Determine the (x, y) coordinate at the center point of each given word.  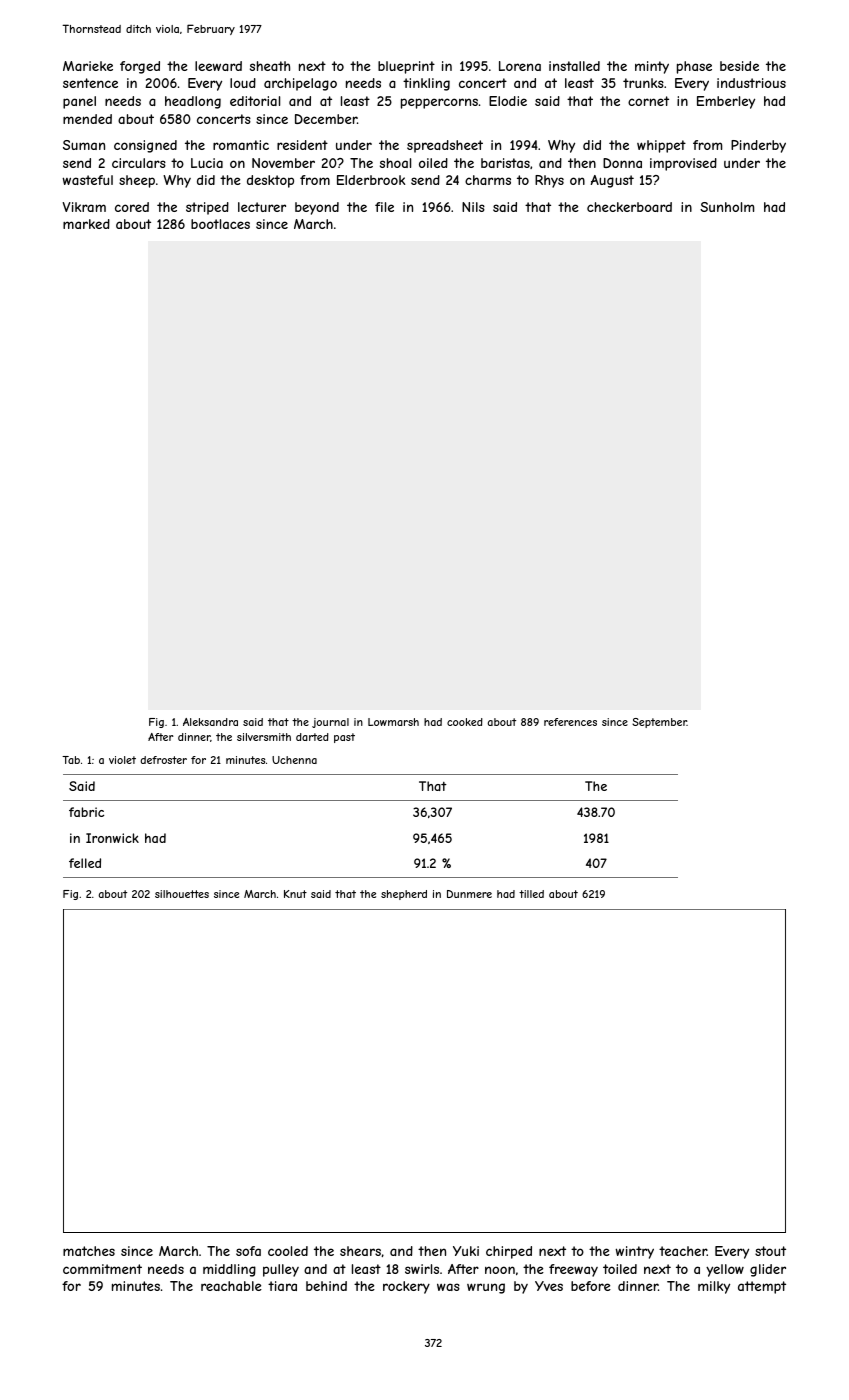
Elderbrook (371, 180)
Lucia (207, 163)
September (659, 723)
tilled (531, 894)
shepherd (404, 895)
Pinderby (758, 146)
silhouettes (182, 894)
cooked (465, 722)
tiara (282, 1286)
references (570, 722)
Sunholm (727, 207)
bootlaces (220, 224)
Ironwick (112, 838)
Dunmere (469, 894)
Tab (71, 760)
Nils (473, 207)
